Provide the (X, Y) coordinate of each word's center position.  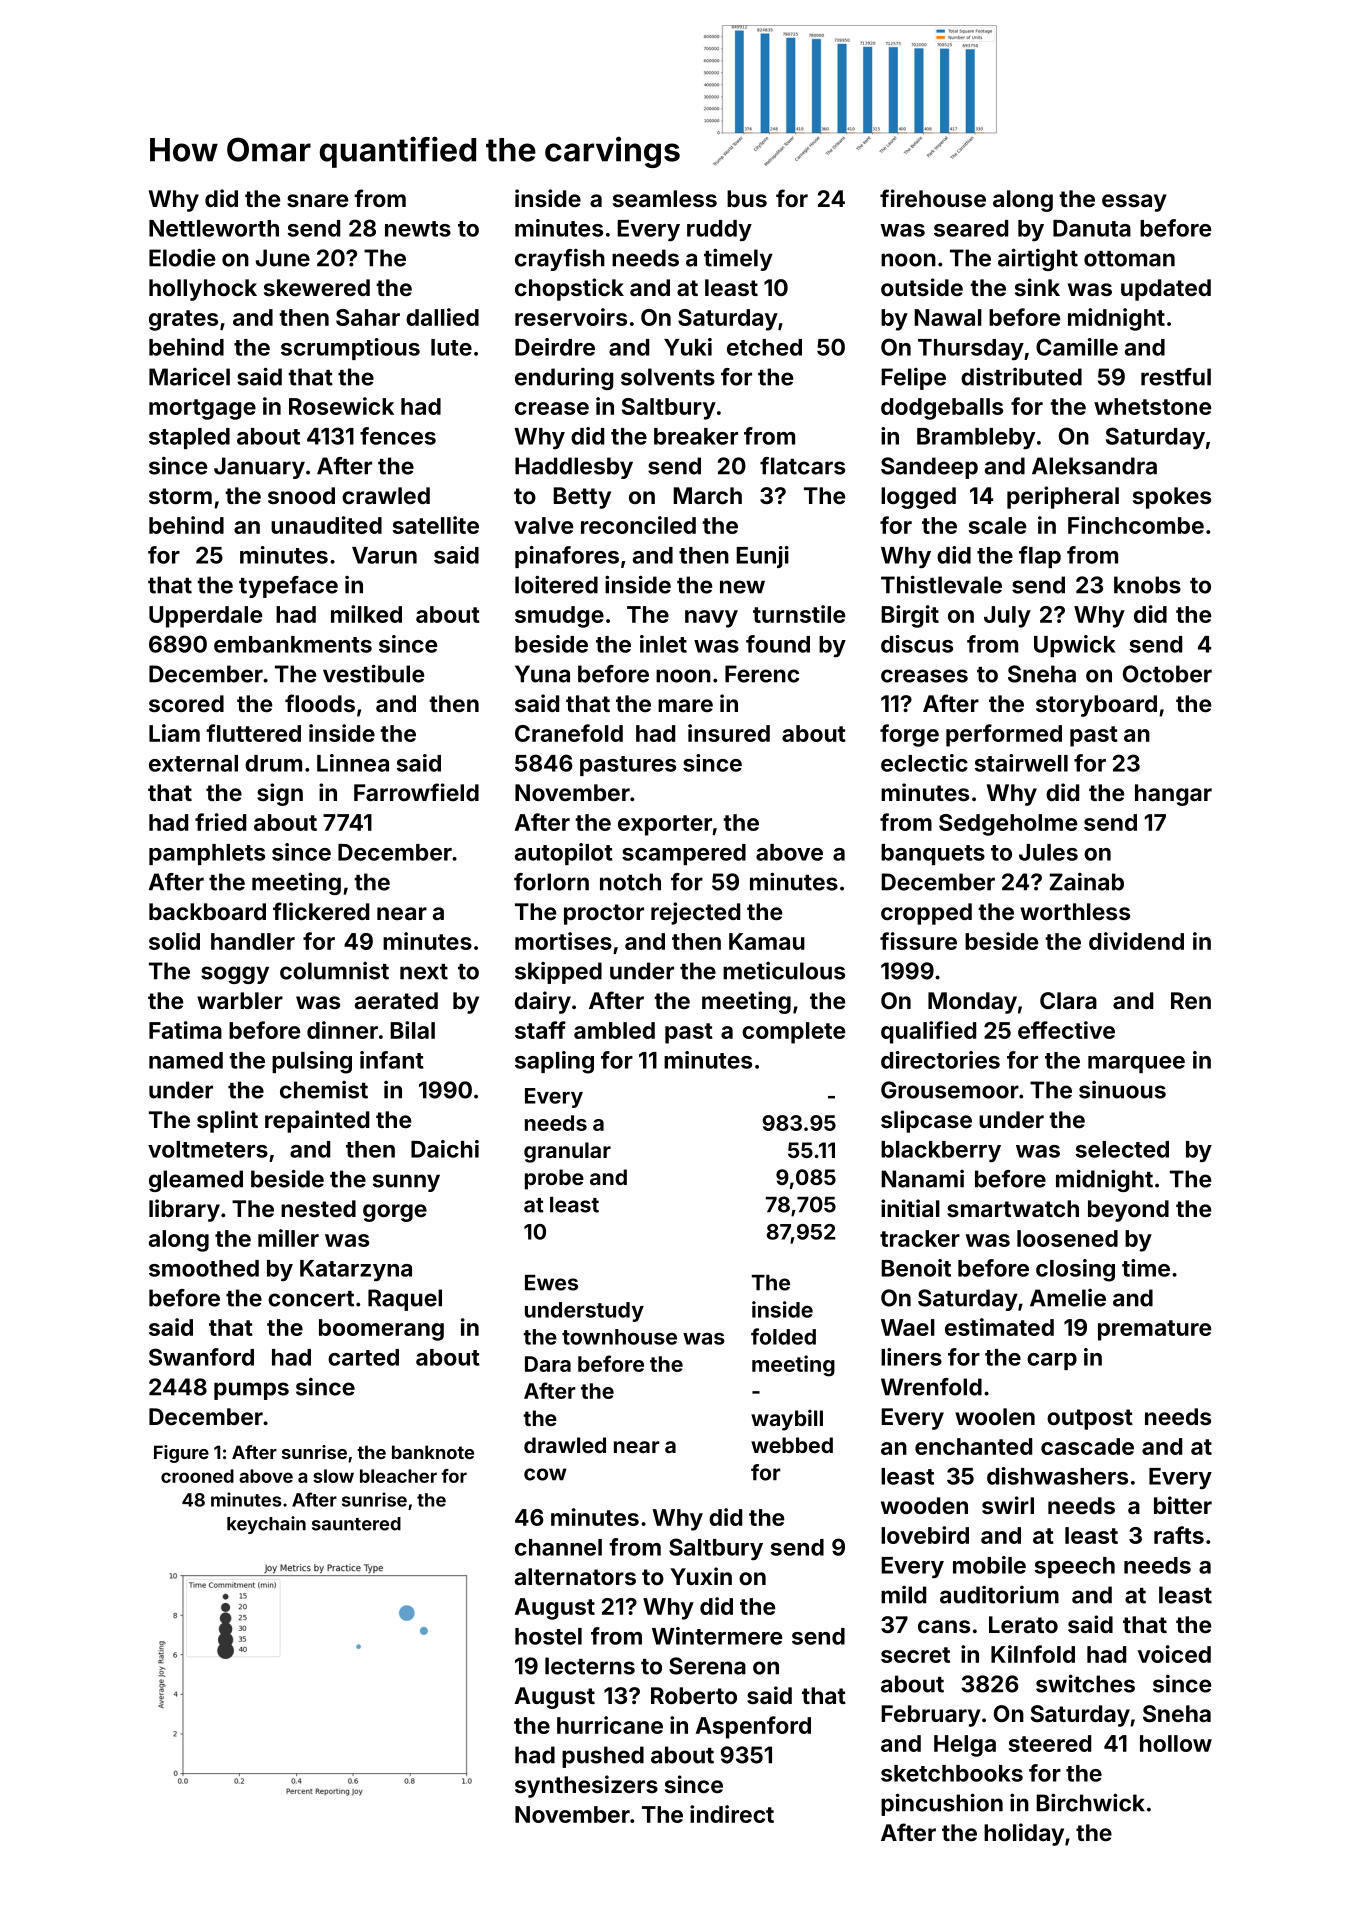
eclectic (924, 763)
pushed (603, 1757)
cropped (926, 914)
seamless (665, 198)
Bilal (412, 1030)
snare (317, 200)
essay (1134, 203)
